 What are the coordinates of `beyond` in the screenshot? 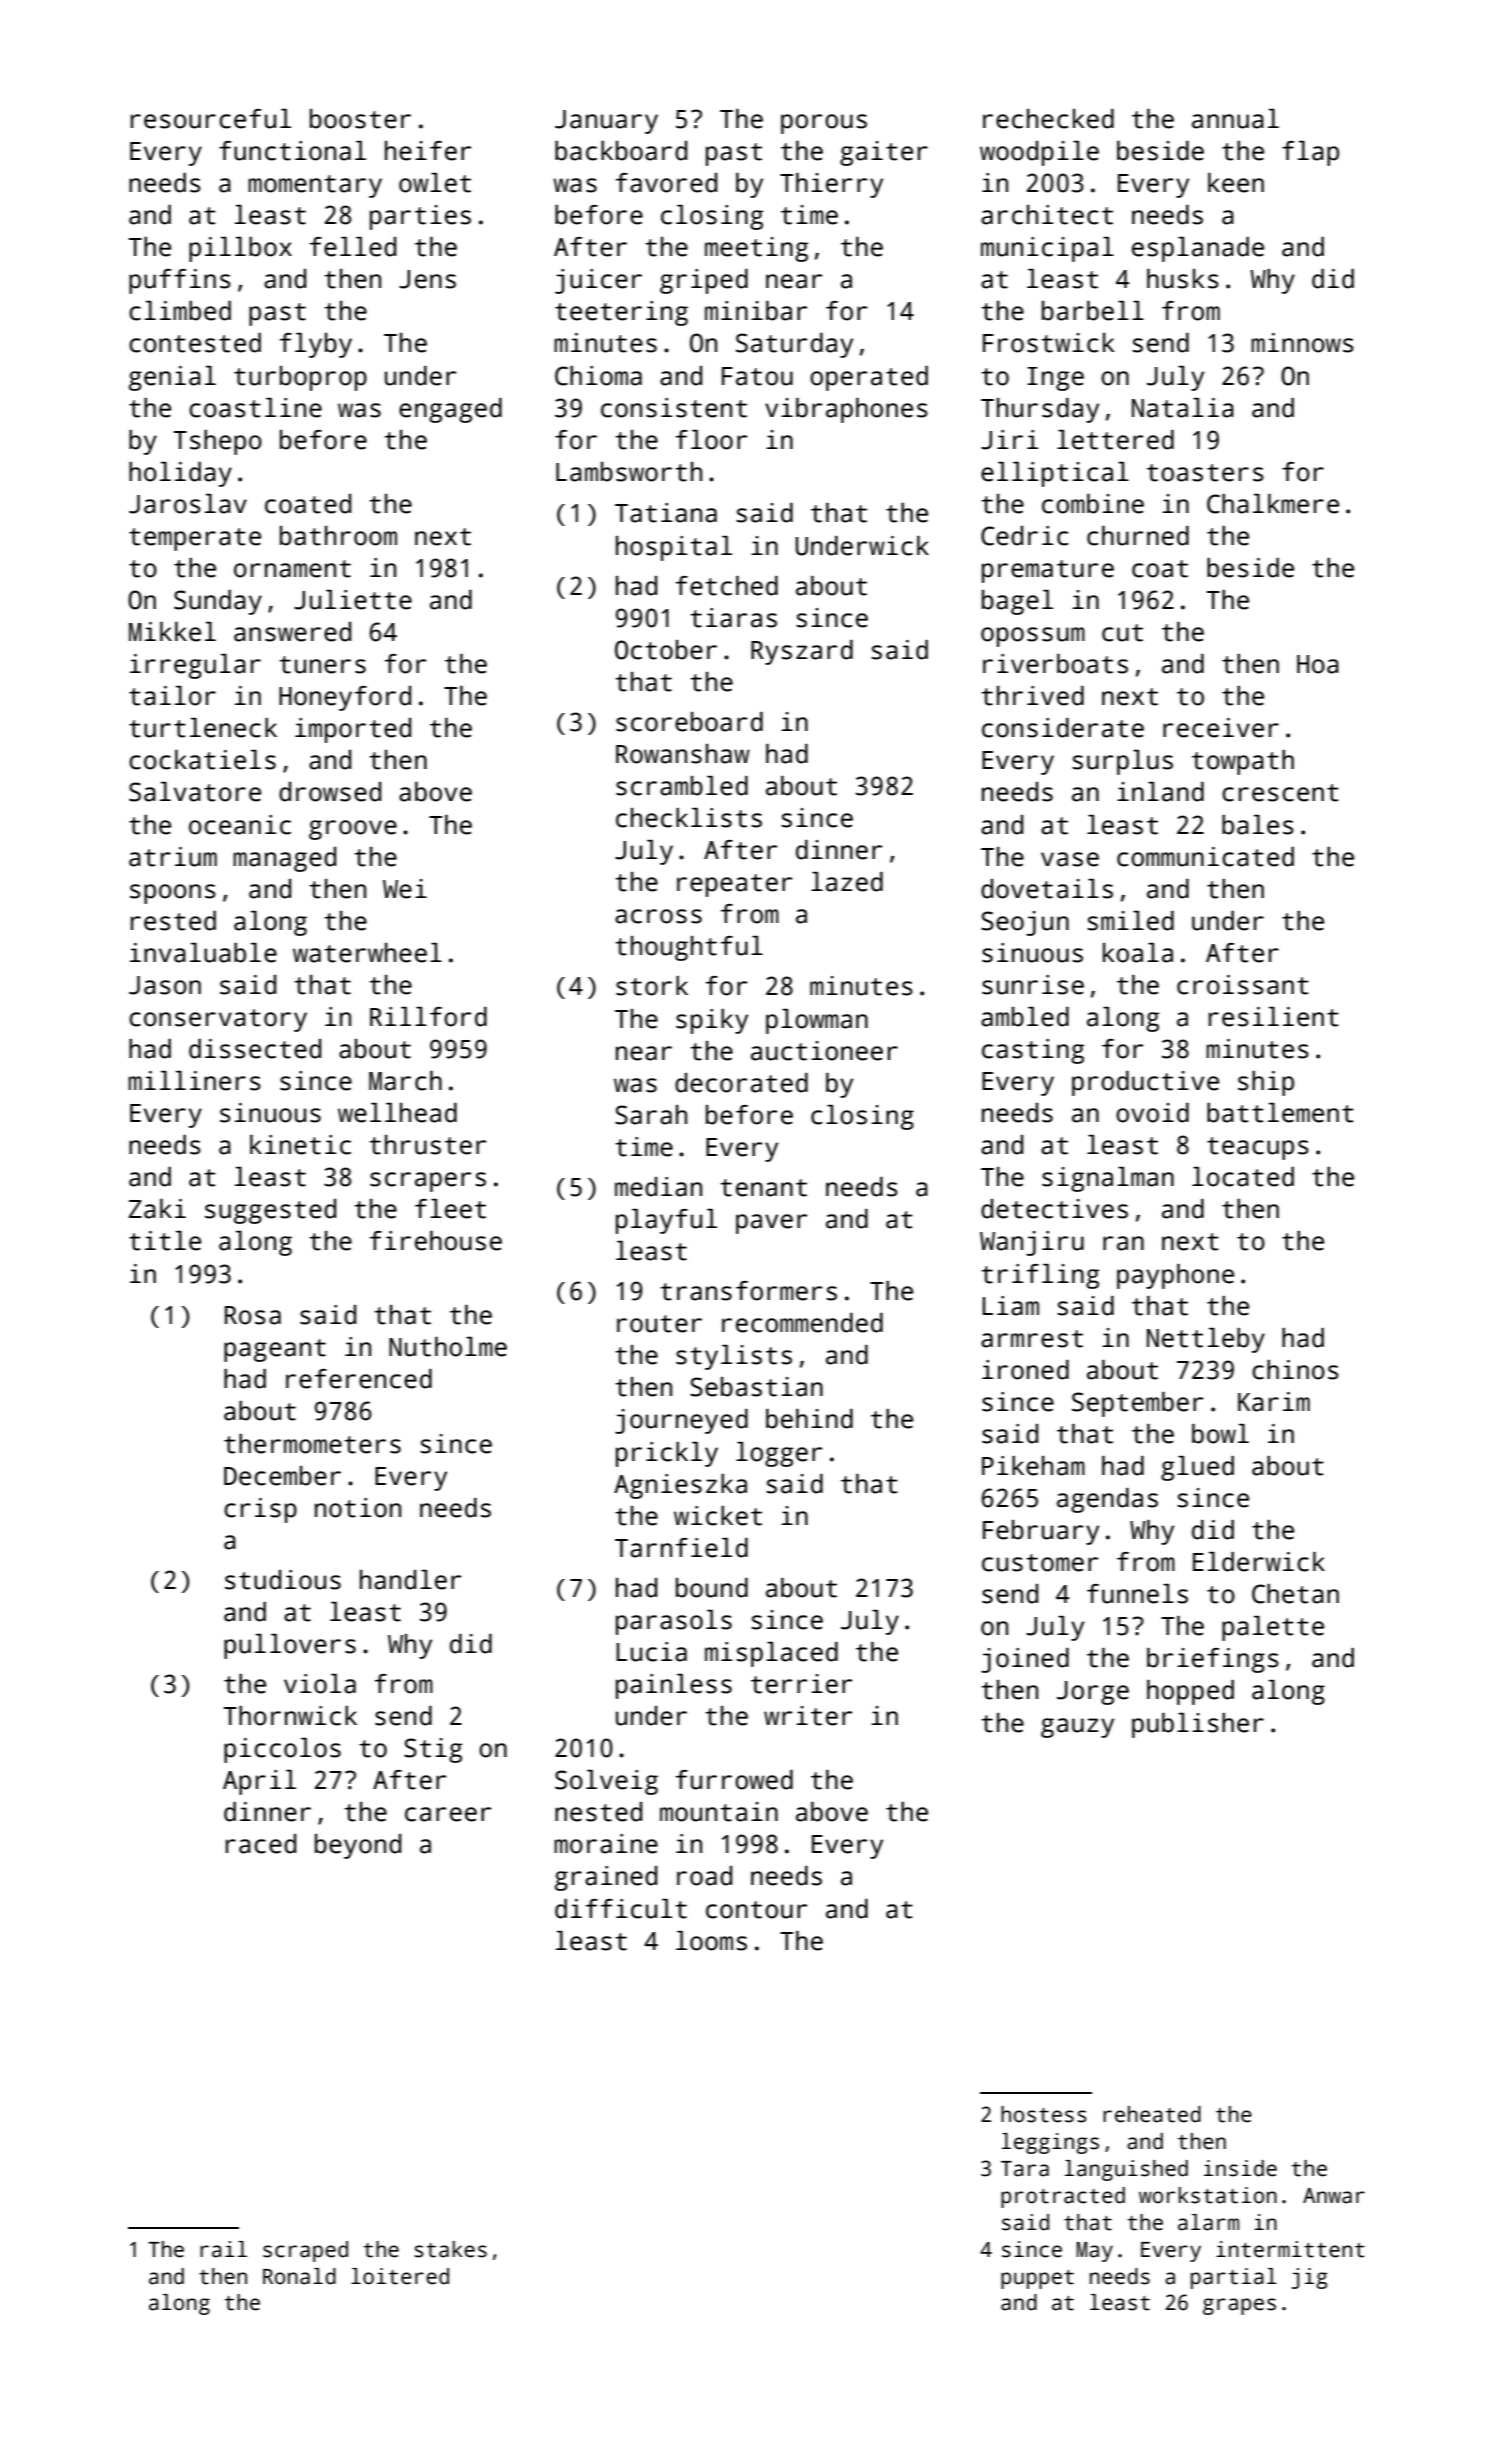 It's located at (358, 1846).
